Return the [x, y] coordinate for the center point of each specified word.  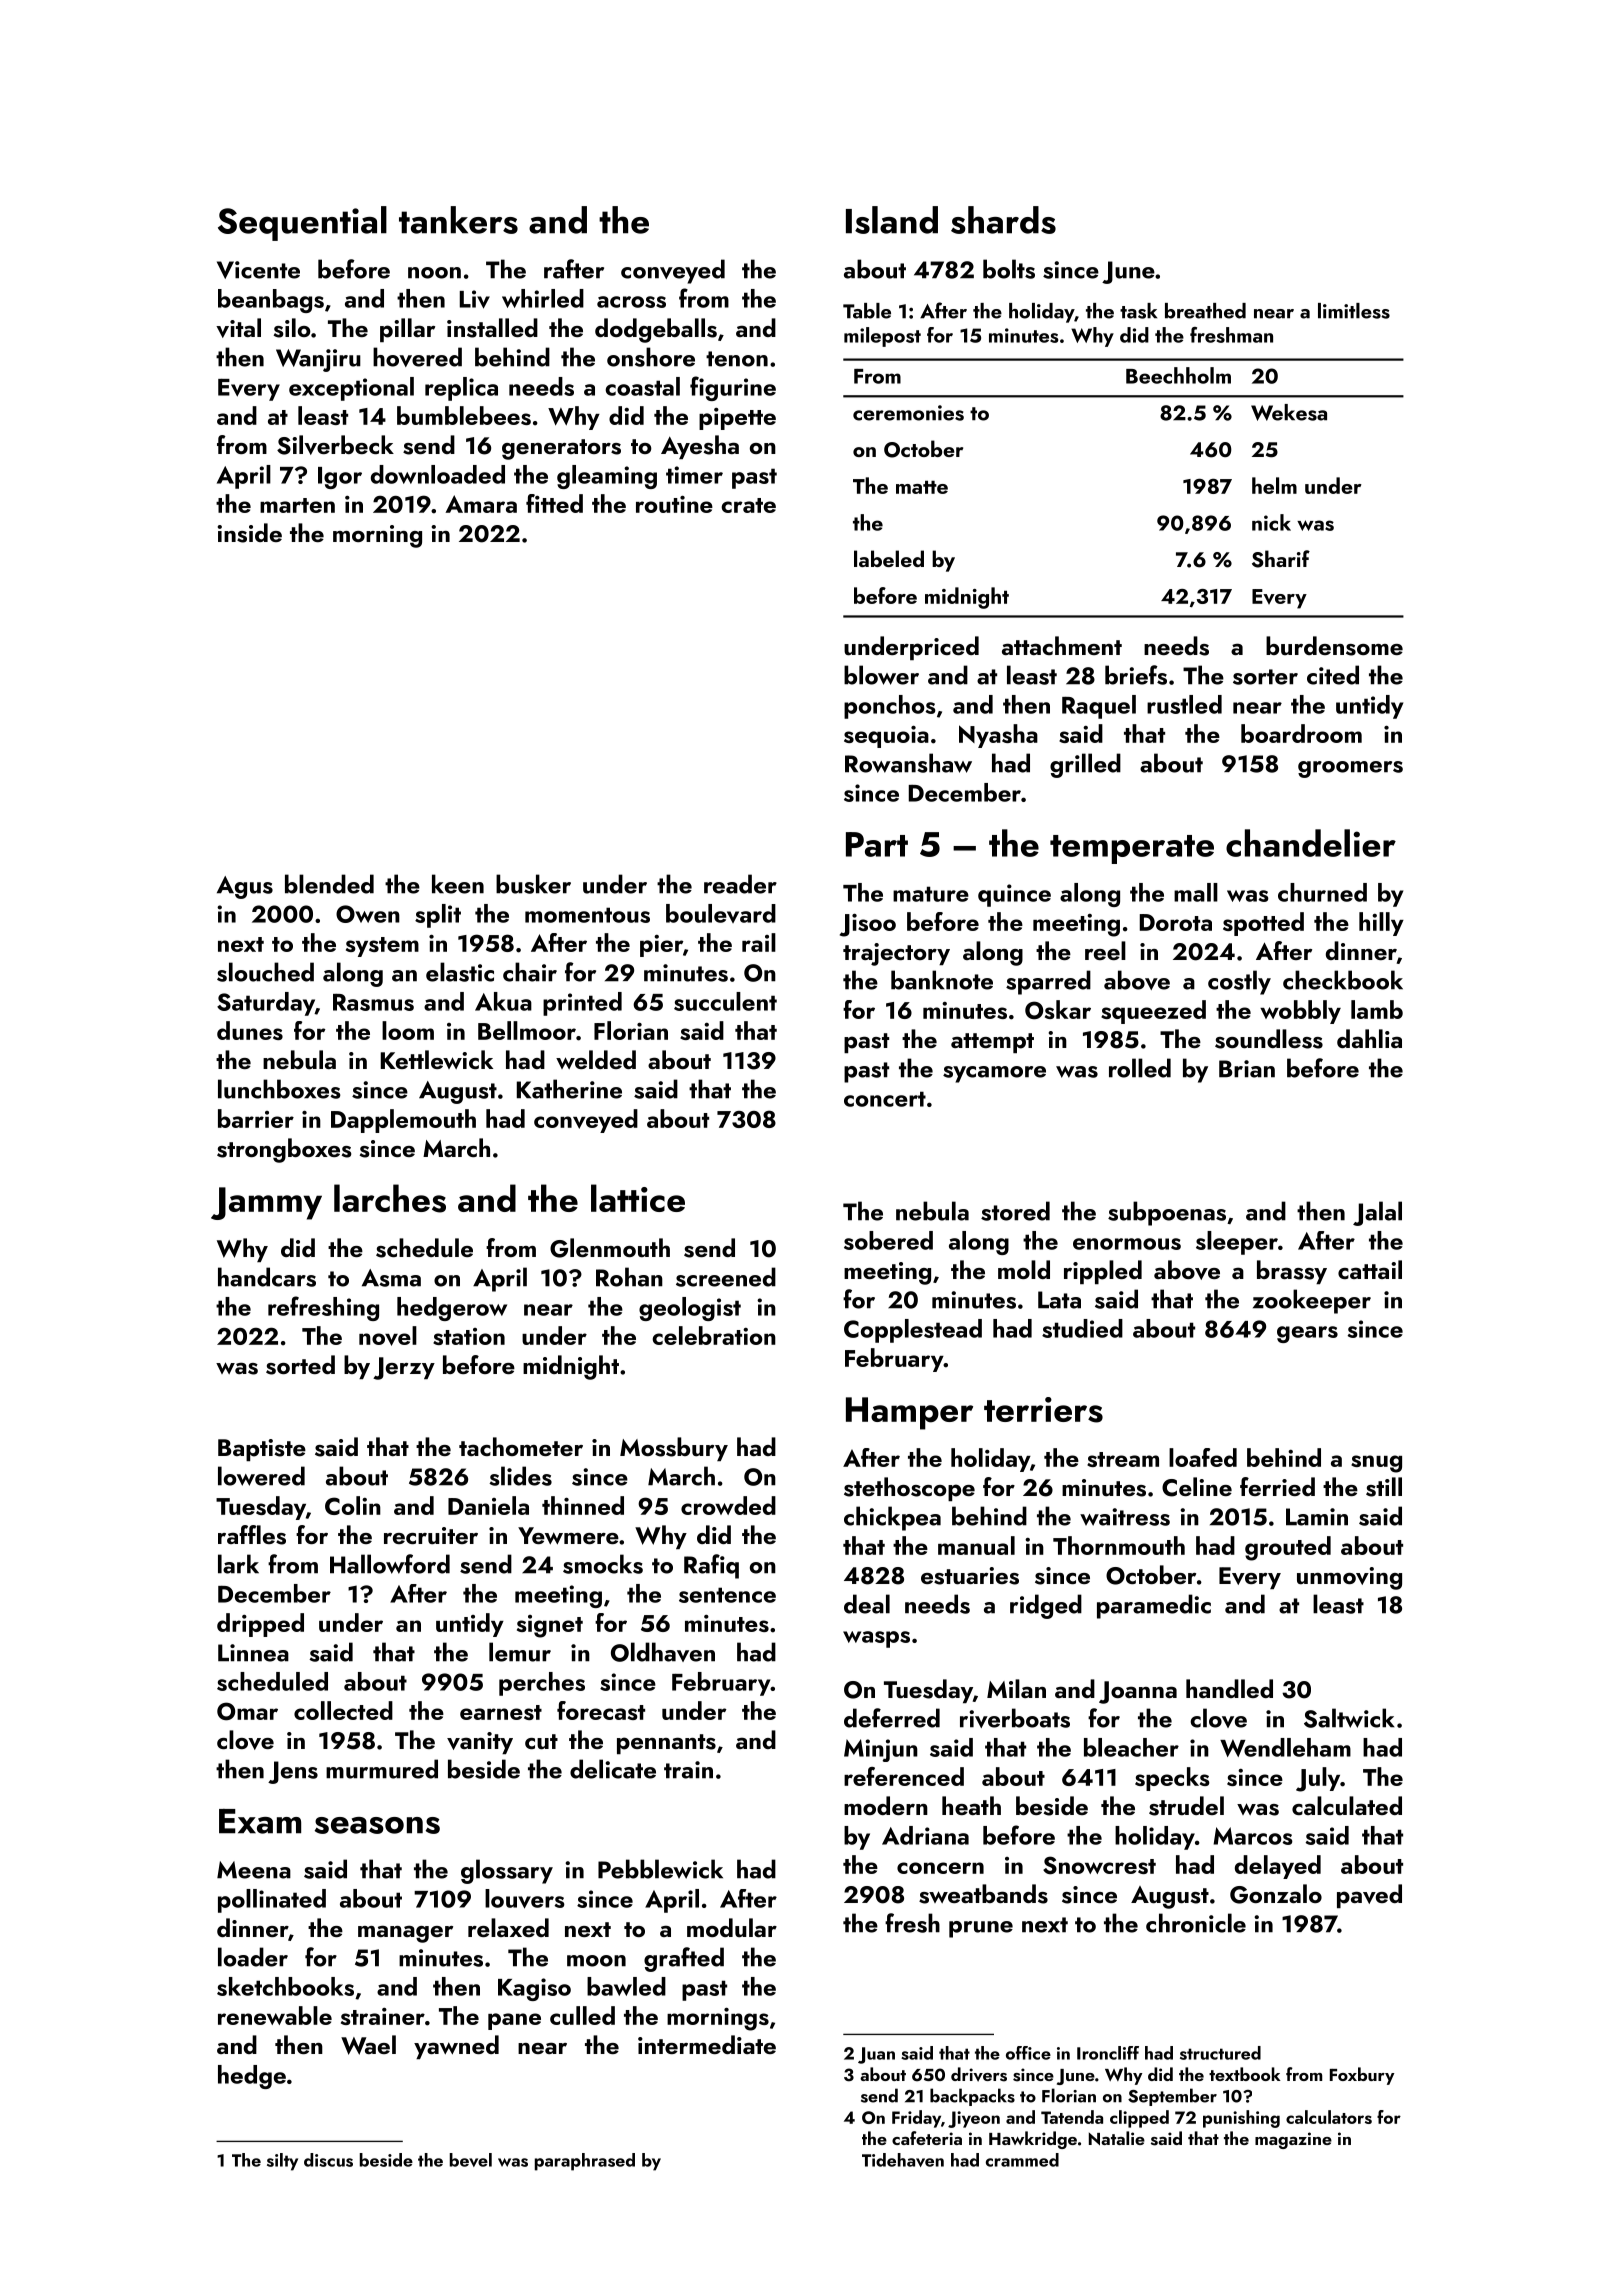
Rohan [629, 1277]
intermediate [707, 2044]
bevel [471, 2160]
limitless [1354, 311]
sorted [300, 1365]
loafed [1203, 1457]
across [631, 302]
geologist [690, 1309]
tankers [458, 220]
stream [1123, 1459]
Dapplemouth [403, 1121]
